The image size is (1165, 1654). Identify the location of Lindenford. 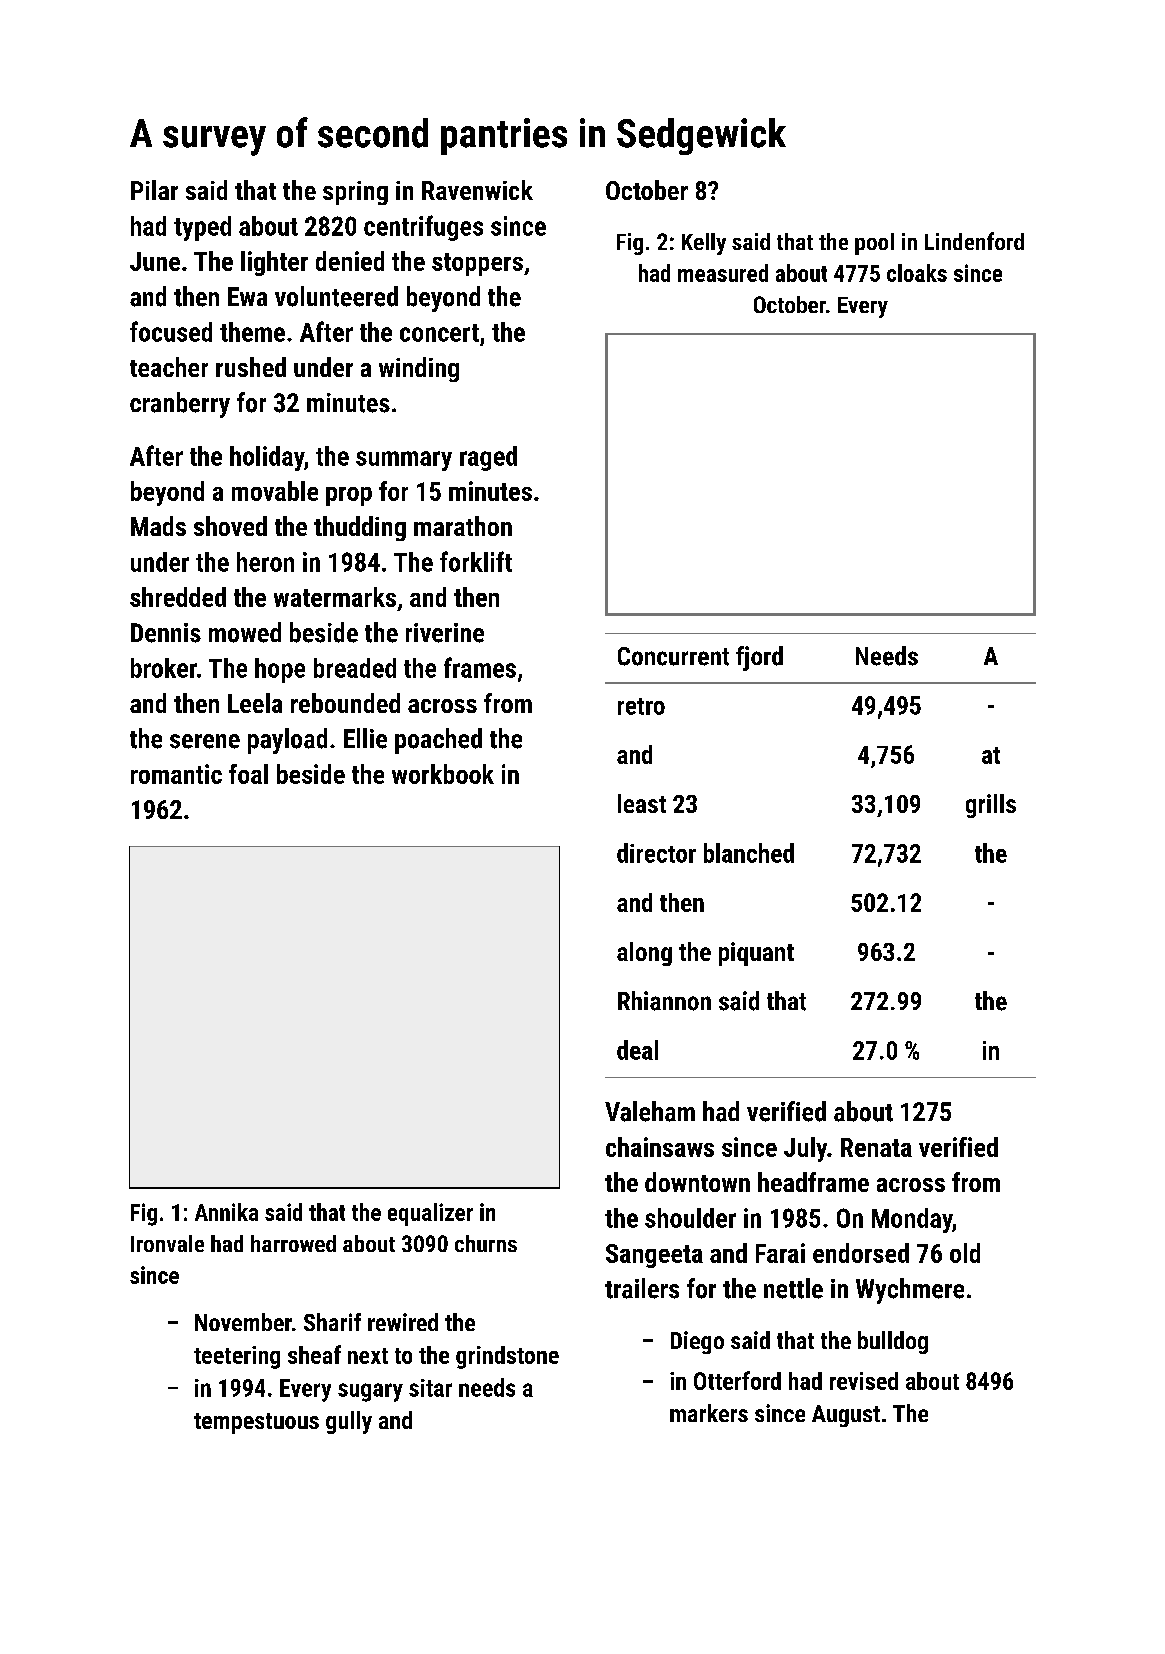
(974, 241).
